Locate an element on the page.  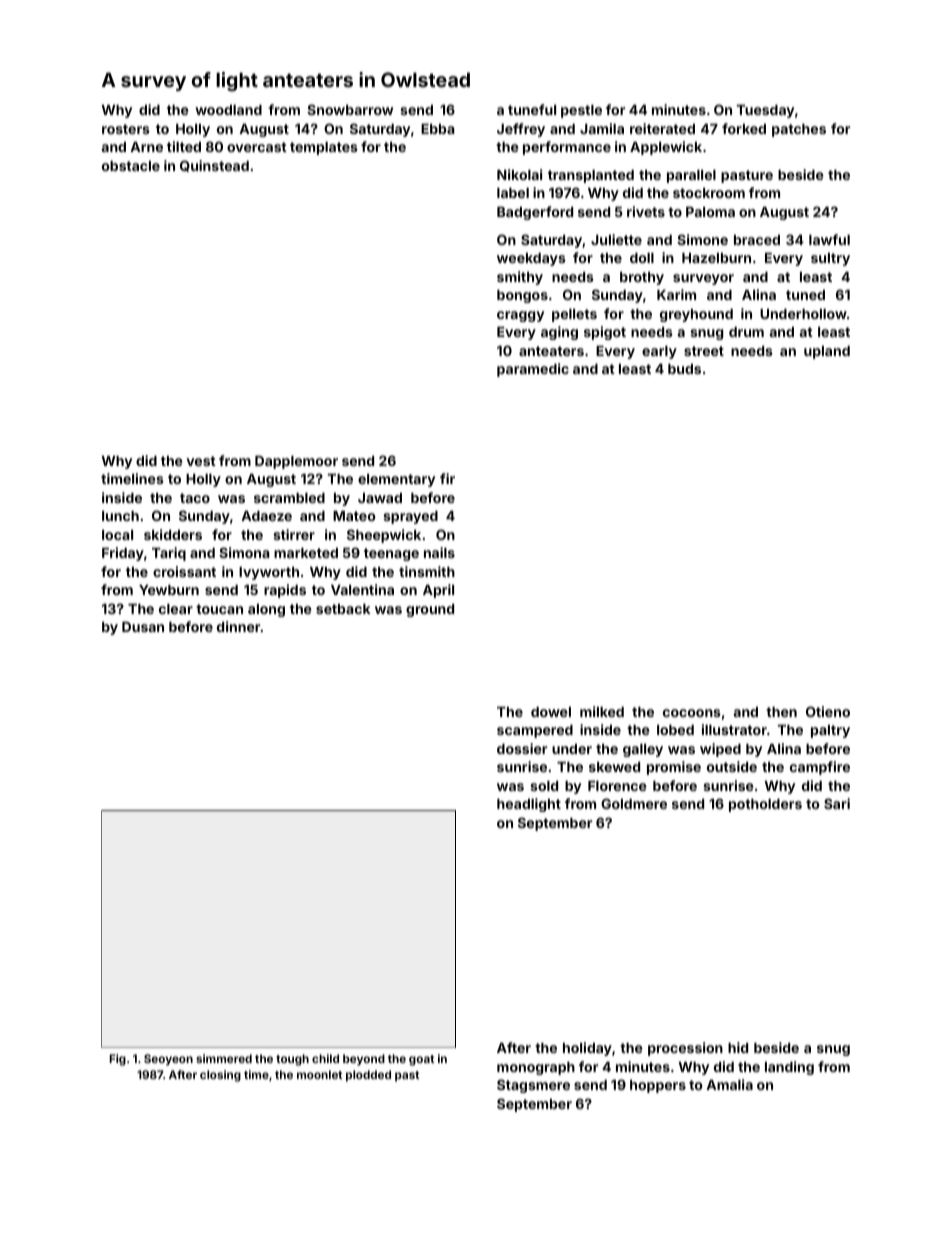
smithy is located at coordinates (520, 278).
